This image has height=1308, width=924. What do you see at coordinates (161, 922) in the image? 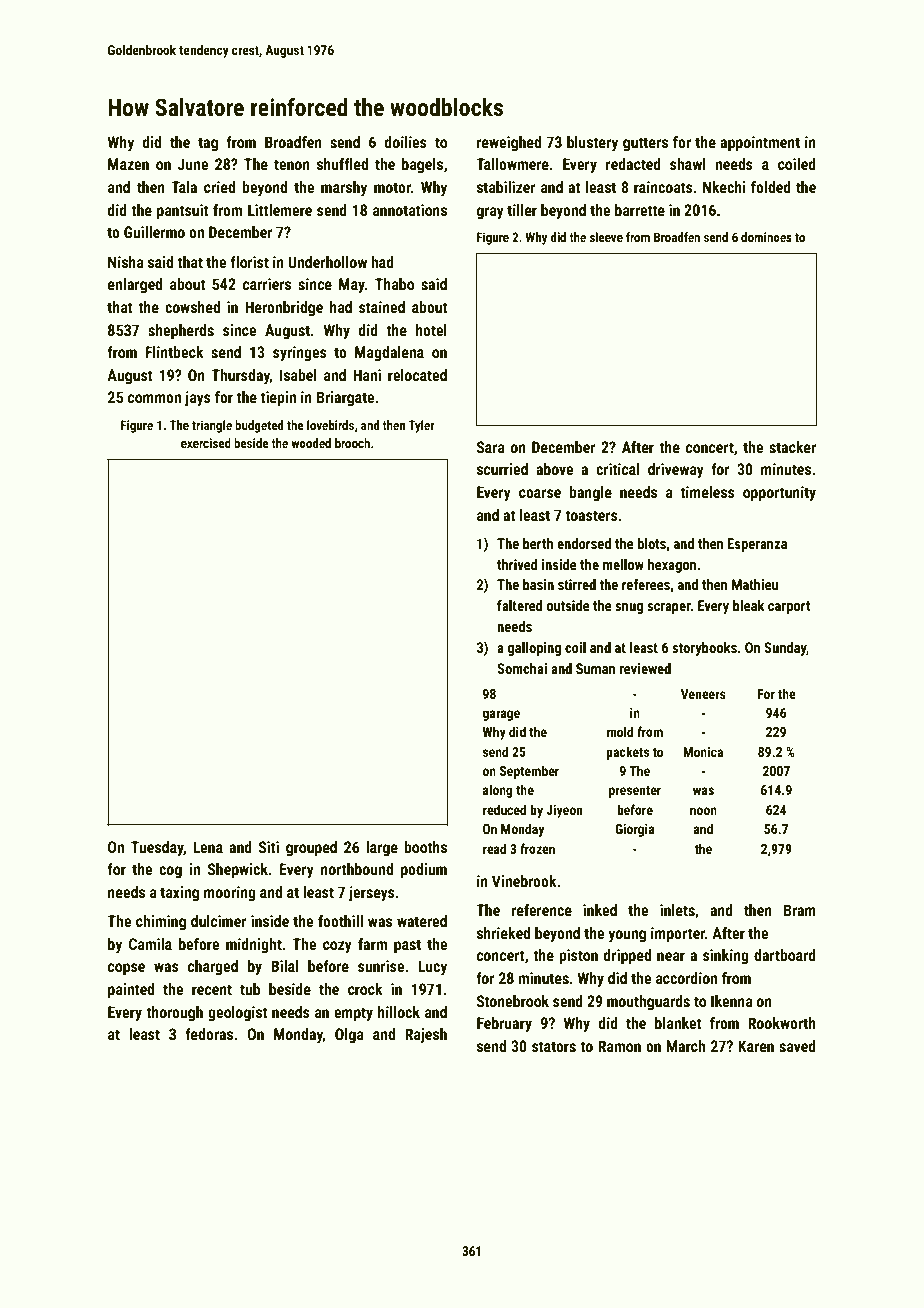
I see `chiming` at bounding box center [161, 922].
